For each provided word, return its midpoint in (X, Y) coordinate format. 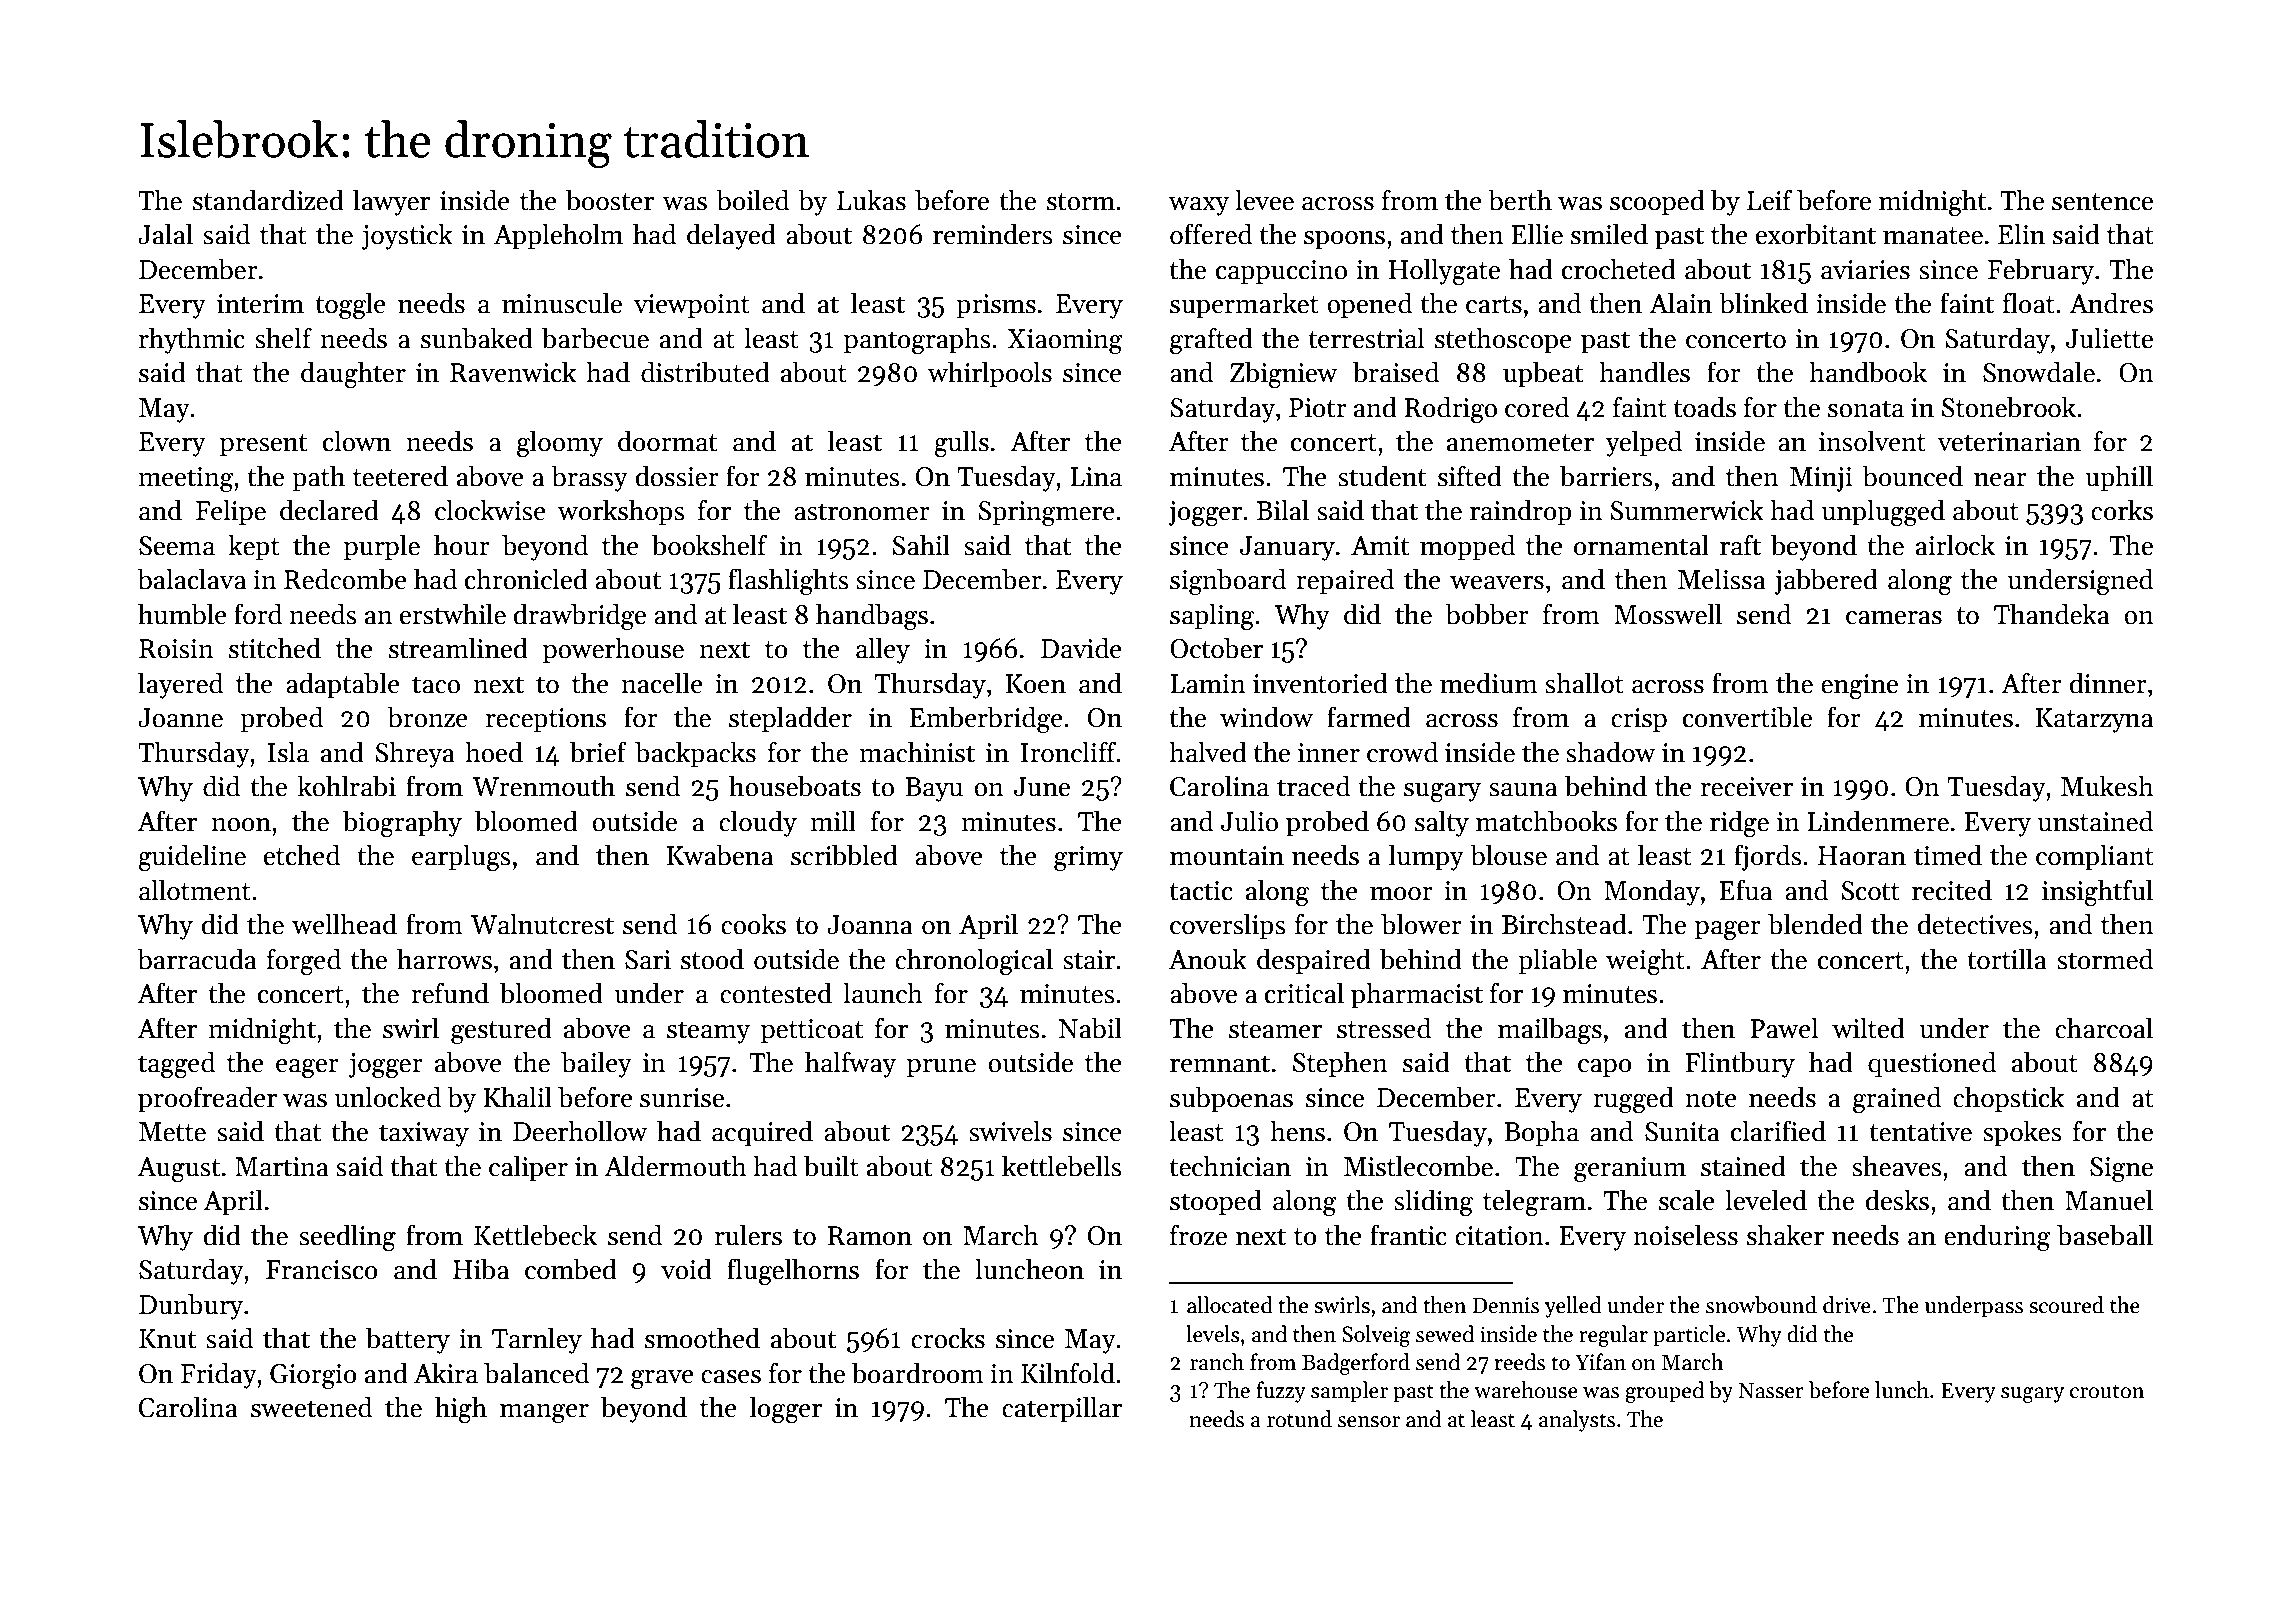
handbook (1868, 372)
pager (1728, 930)
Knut (167, 1339)
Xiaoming (1065, 341)
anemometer (1520, 443)
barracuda (197, 959)
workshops (621, 512)
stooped (1216, 1202)
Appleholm (558, 236)
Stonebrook (2009, 407)
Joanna (870, 925)
